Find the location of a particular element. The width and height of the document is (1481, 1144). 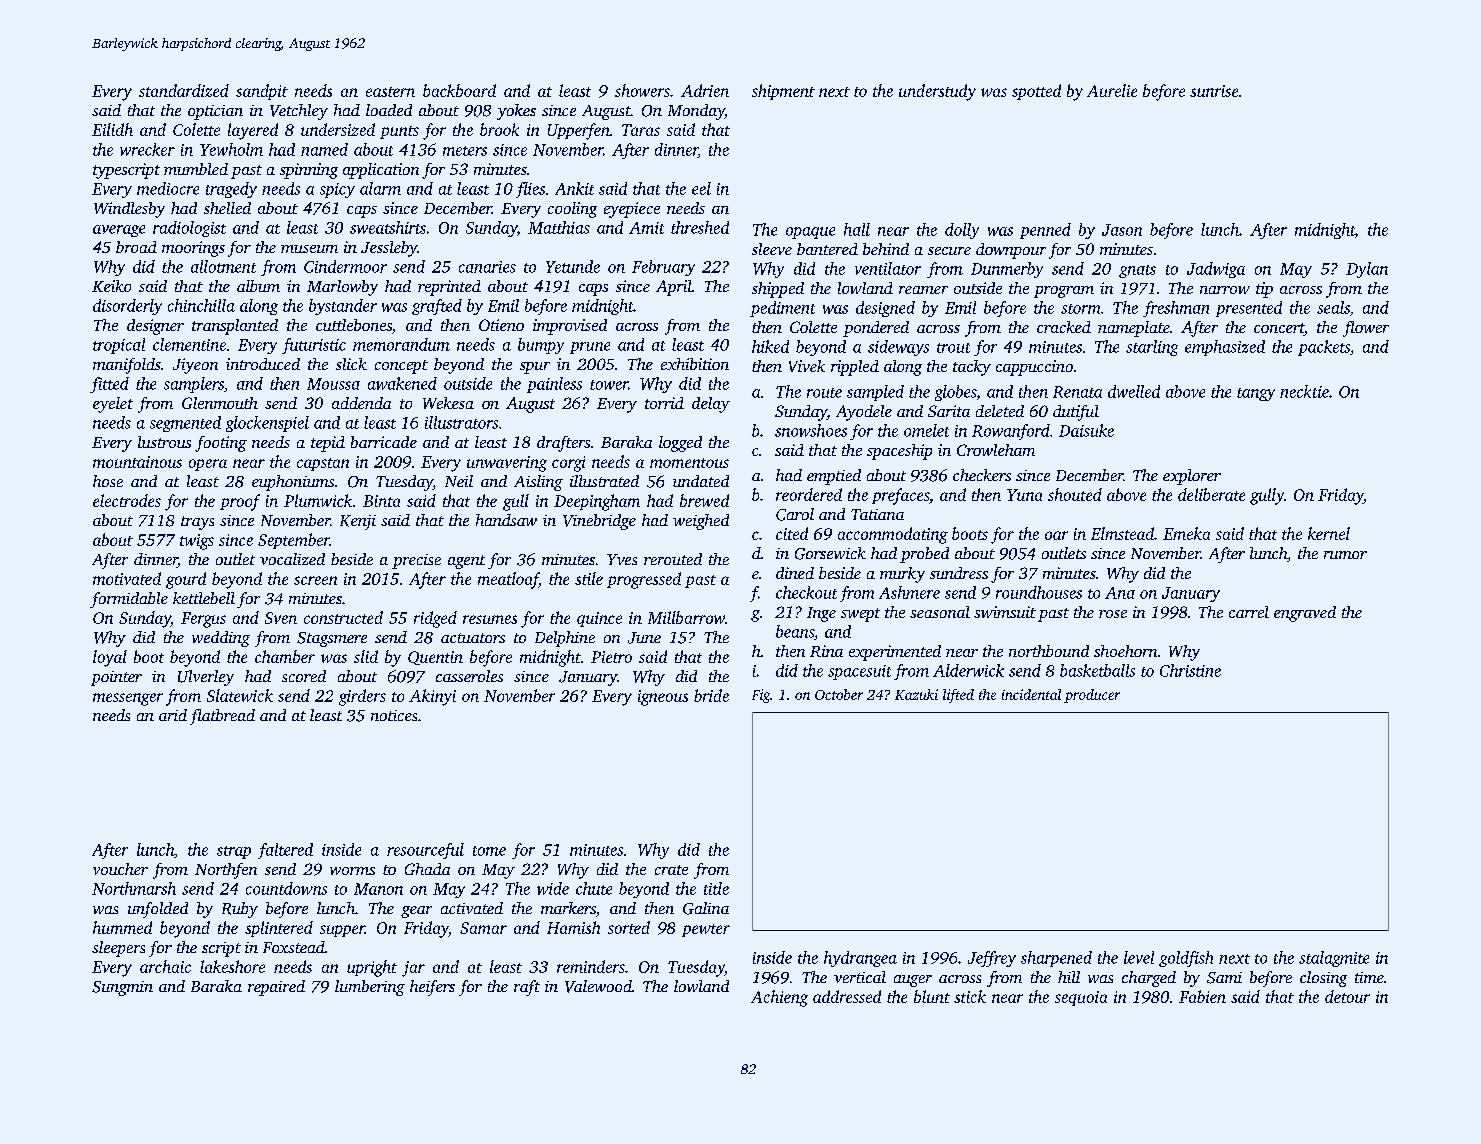

wedding is located at coordinates (221, 639).
